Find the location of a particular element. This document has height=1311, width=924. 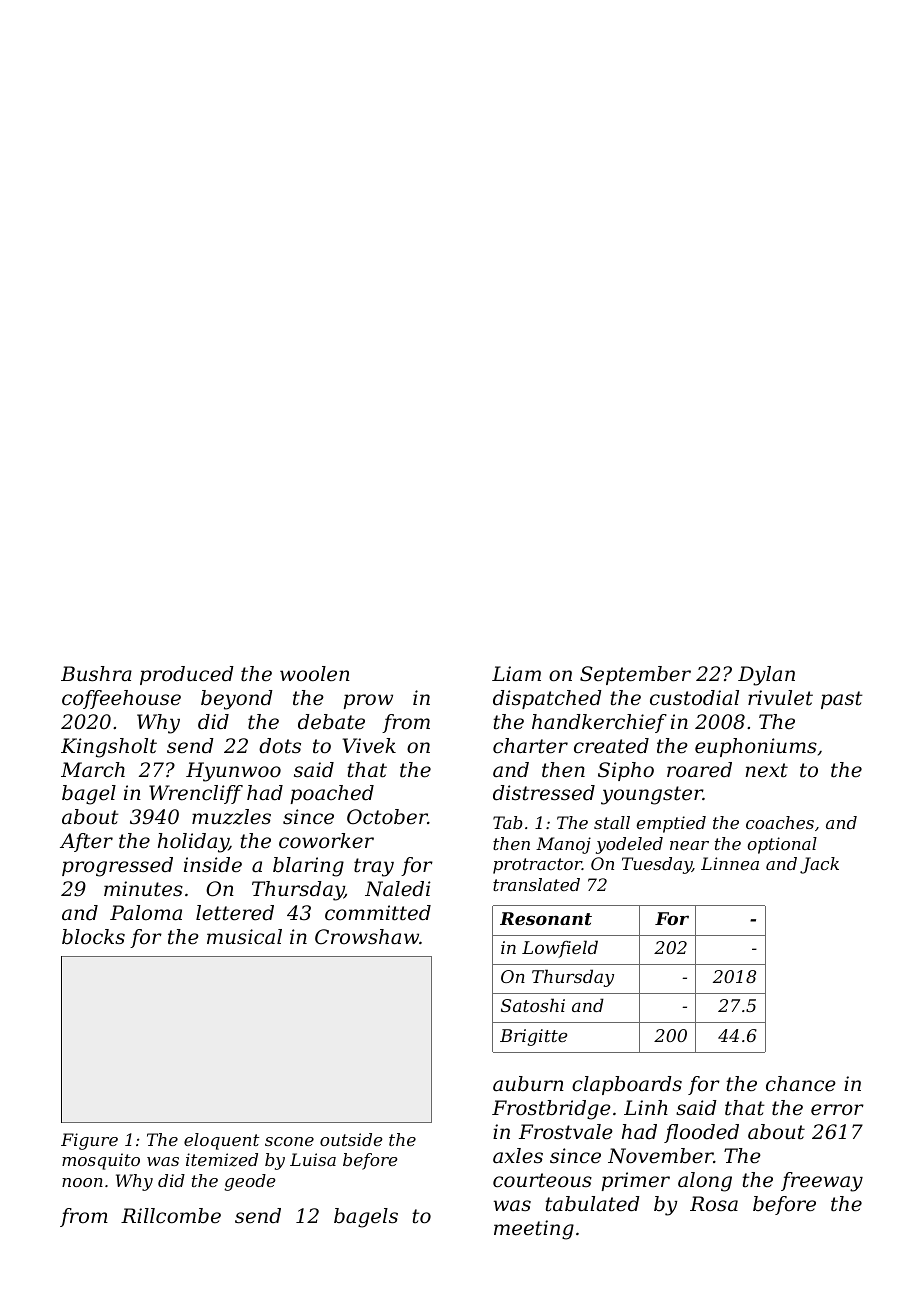

coworker is located at coordinates (326, 841).
